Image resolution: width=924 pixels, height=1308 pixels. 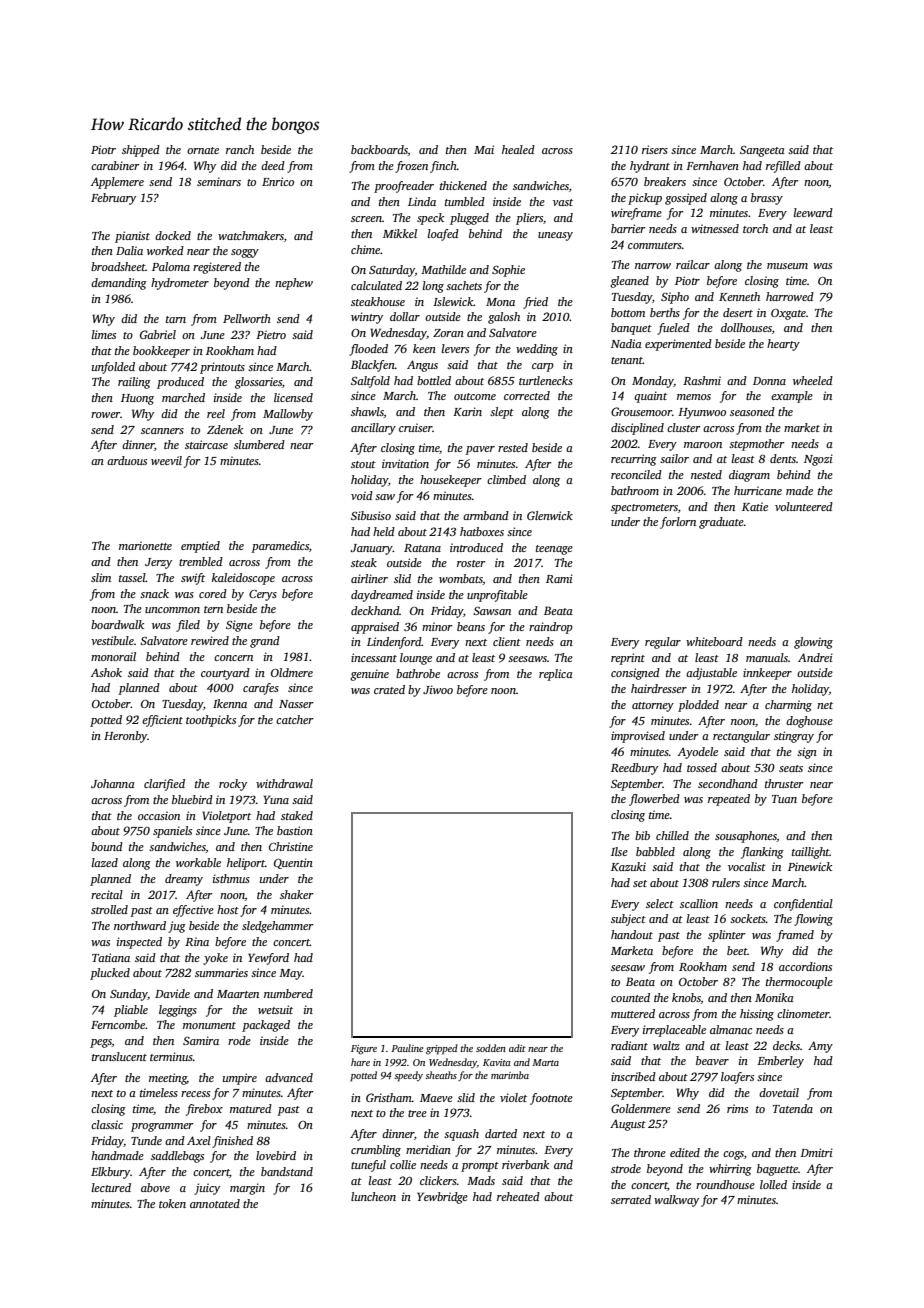 I want to click on Mallowby, so click(x=288, y=415).
